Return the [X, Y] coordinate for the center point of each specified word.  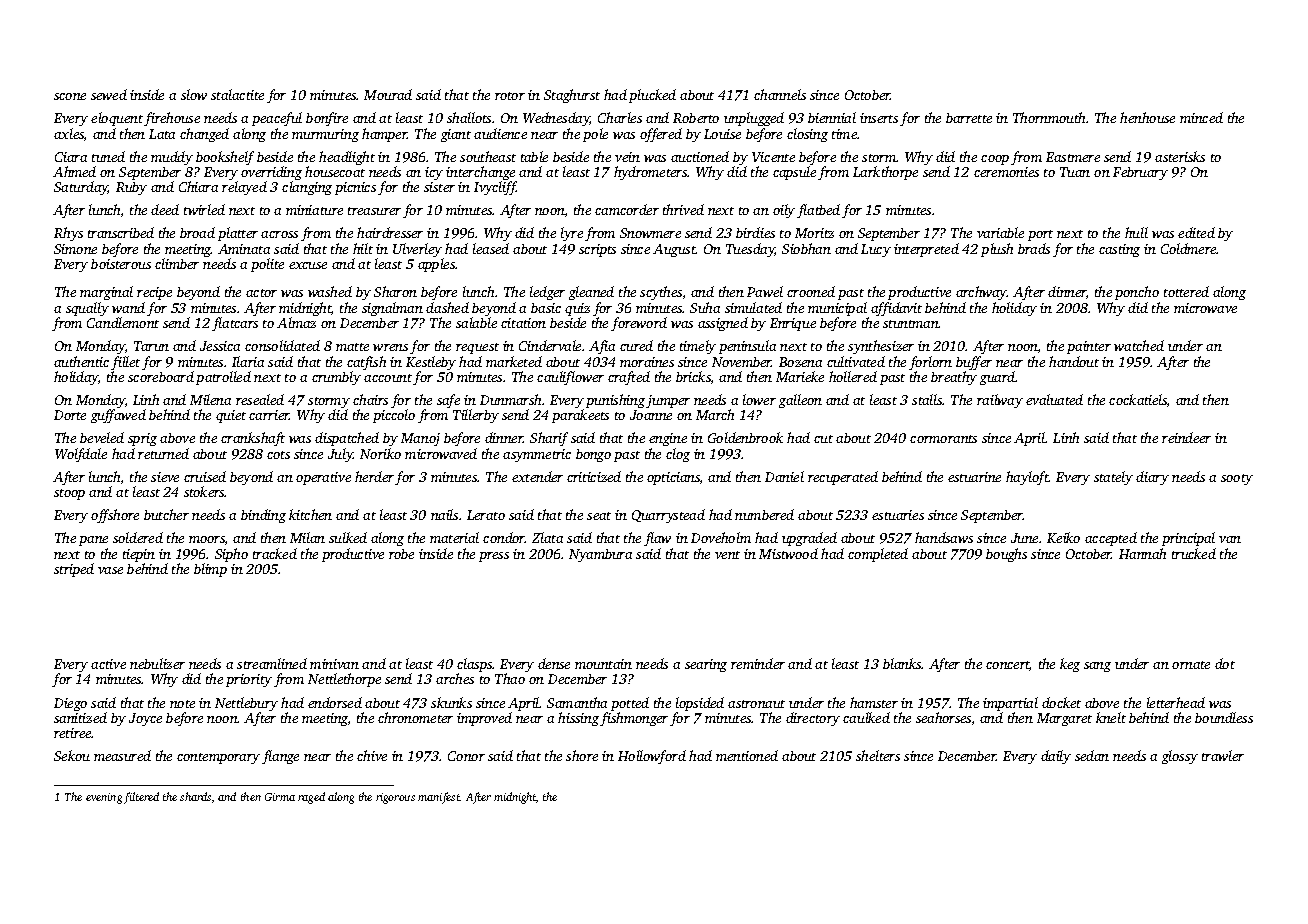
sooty [1237, 479]
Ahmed [74, 171]
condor [504, 537]
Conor [466, 756]
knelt [1111, 717]
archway [981, 293]
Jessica [220, 346]
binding [263, 516]
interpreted [926, 250]
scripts [597, 250]
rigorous [395, 798]
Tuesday [750, 250]
